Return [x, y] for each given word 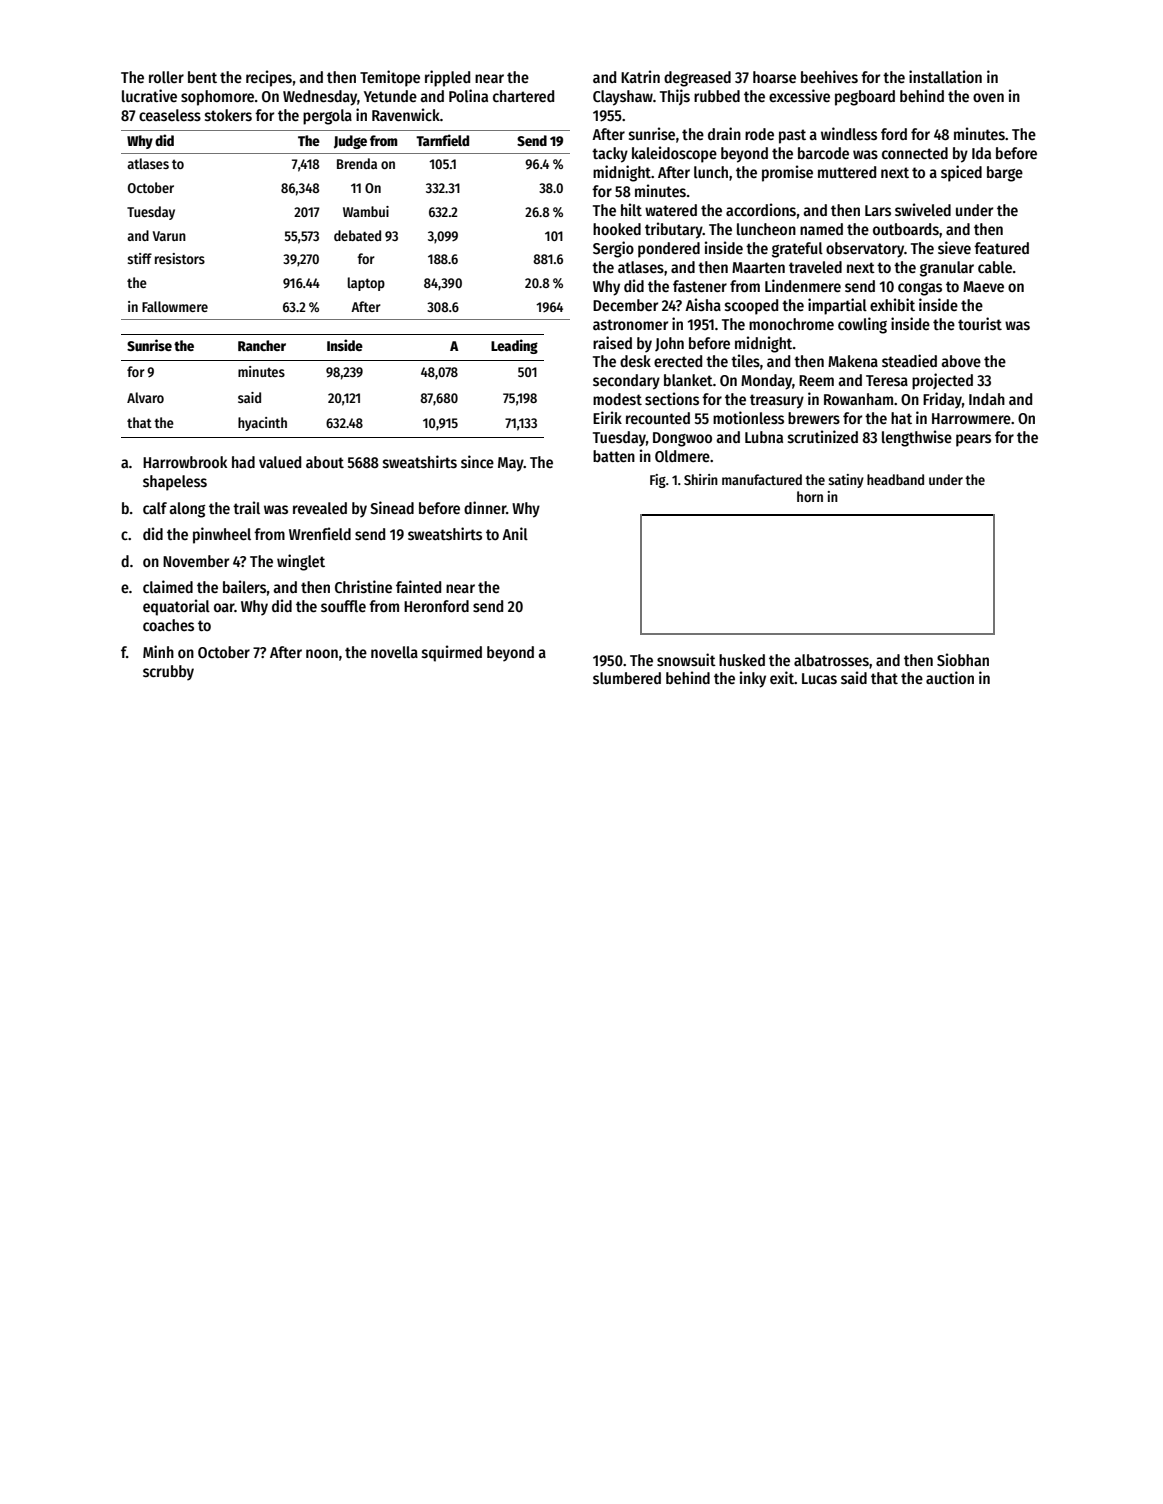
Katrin [640, 76]
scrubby [168, 673]
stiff [140, 258]
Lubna [764, 437]
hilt [631, 209]
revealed [320, 508]
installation [945, 76]
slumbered [627, 678]
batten [614, 456]
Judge [350, 142]
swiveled [923, 210]
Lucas [819, 679]
